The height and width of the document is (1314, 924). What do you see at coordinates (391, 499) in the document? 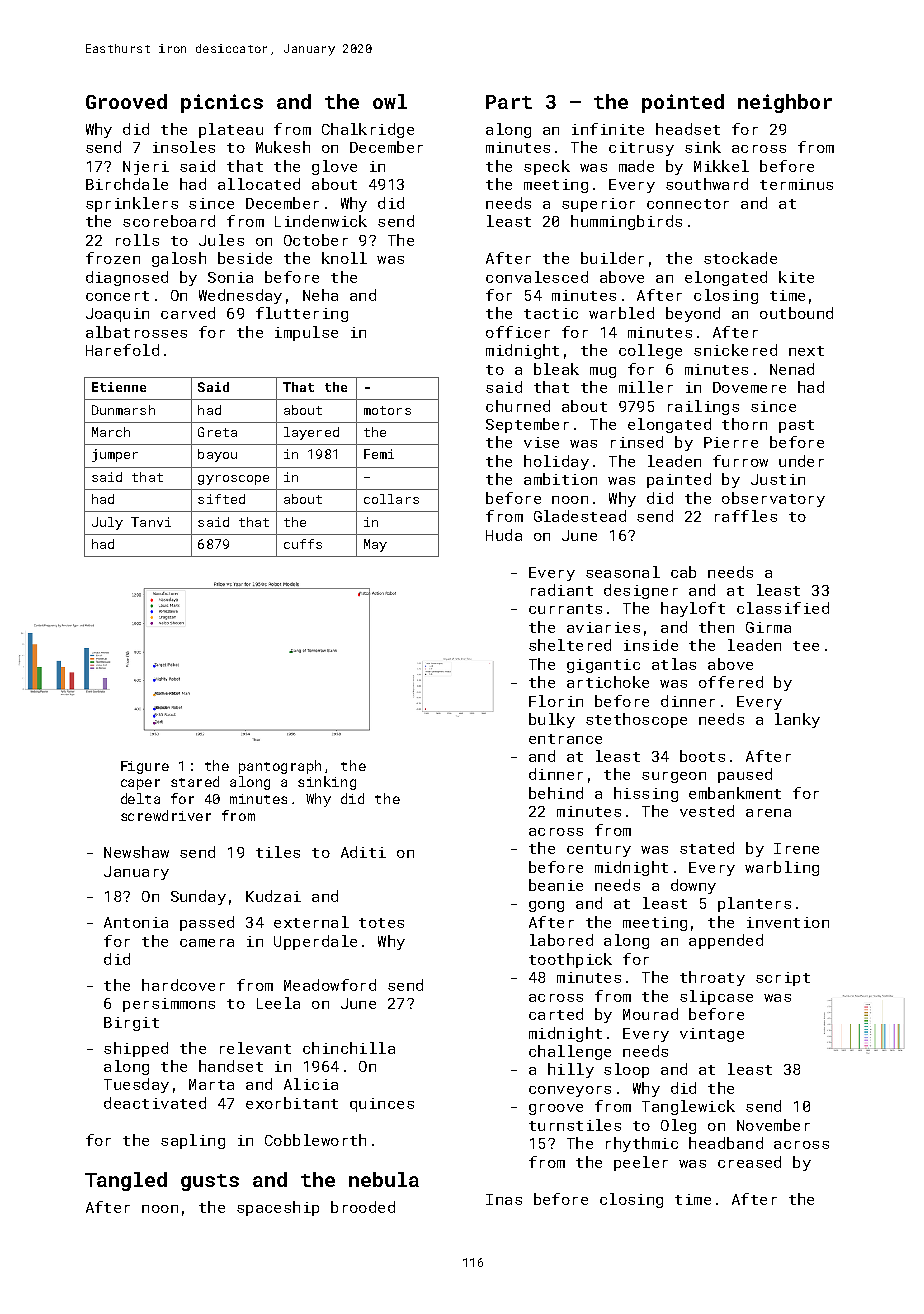
I see `collars` at bounding box center [391, 499].
